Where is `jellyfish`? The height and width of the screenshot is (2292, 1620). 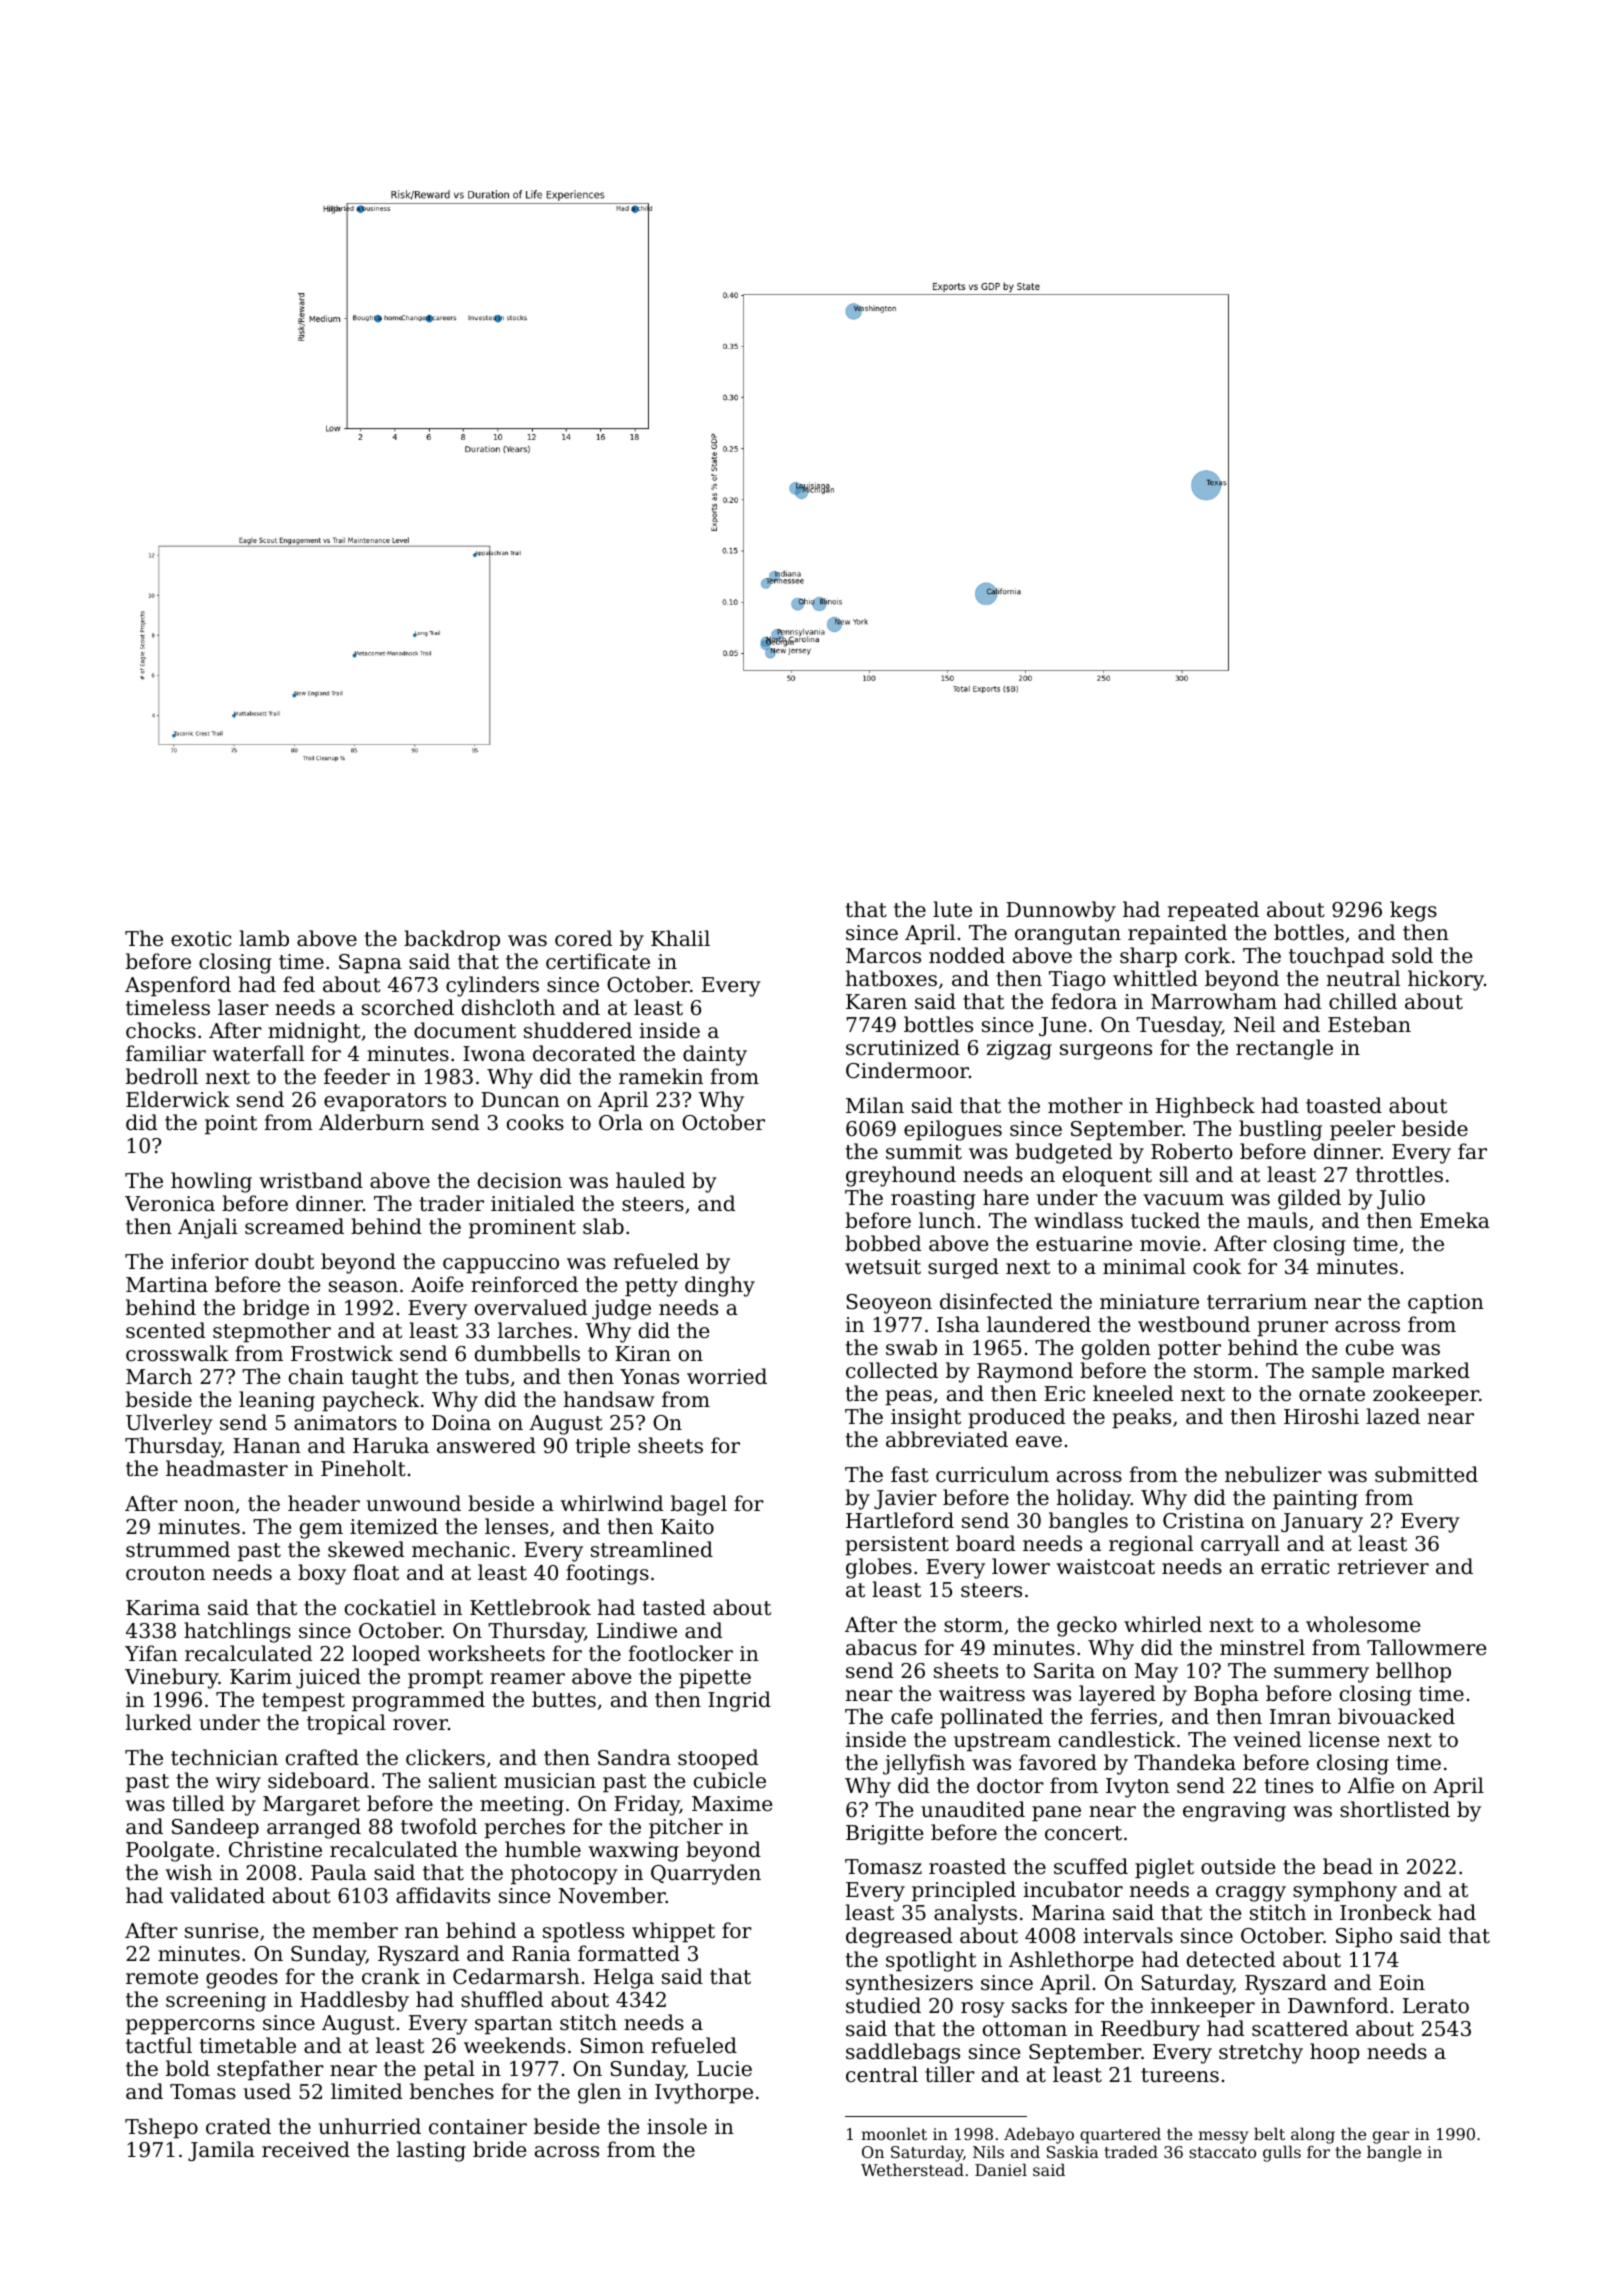 jellyfish is located at coordinates (924, 1764).
